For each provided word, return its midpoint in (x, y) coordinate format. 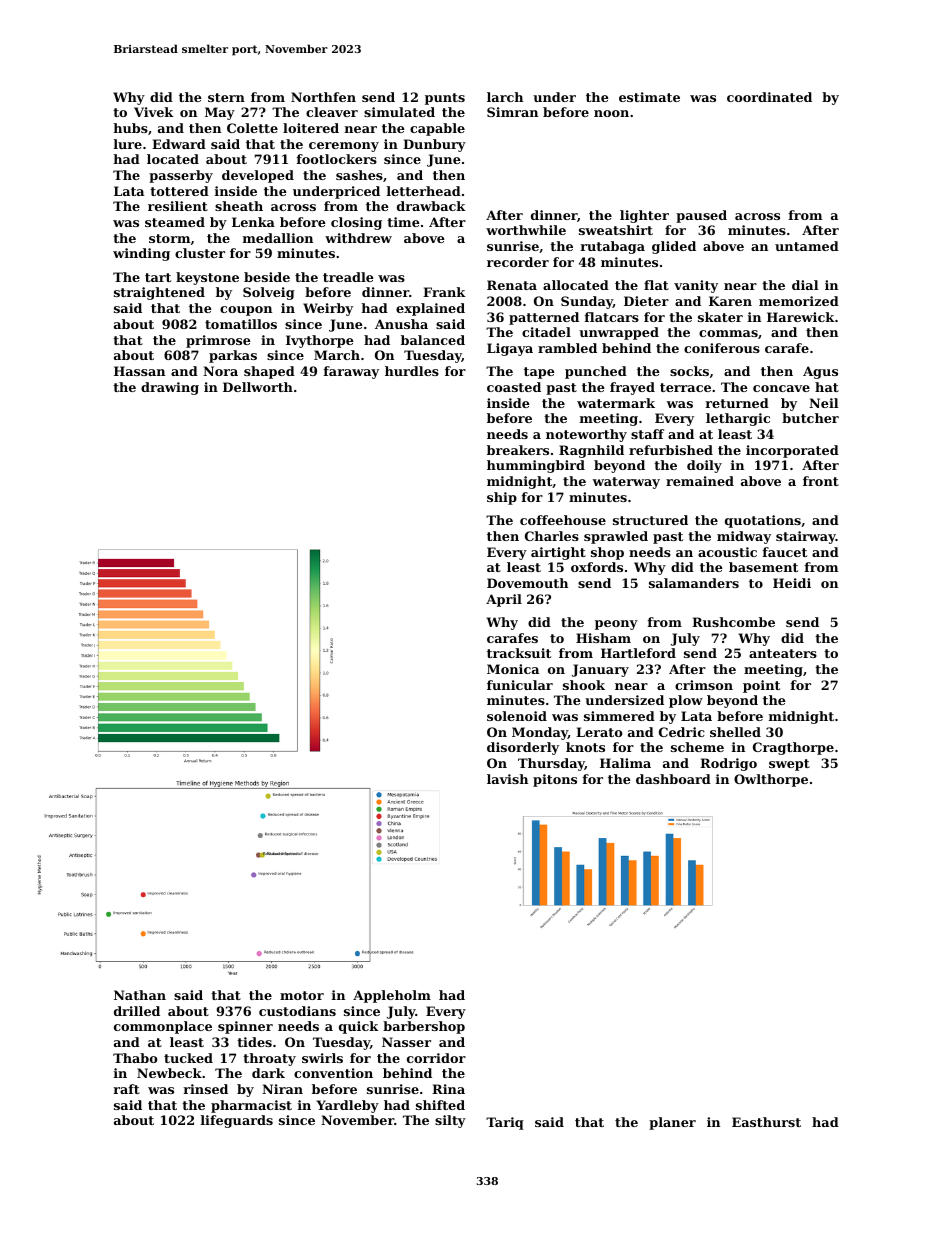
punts (445, 99)
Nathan (140, 995)
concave (781, 388)
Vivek (154, 112)
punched (596, 372)
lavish (507, 779)
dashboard (673, 779)
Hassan (139, 371)
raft (126, 1089)
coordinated (769, 97)
